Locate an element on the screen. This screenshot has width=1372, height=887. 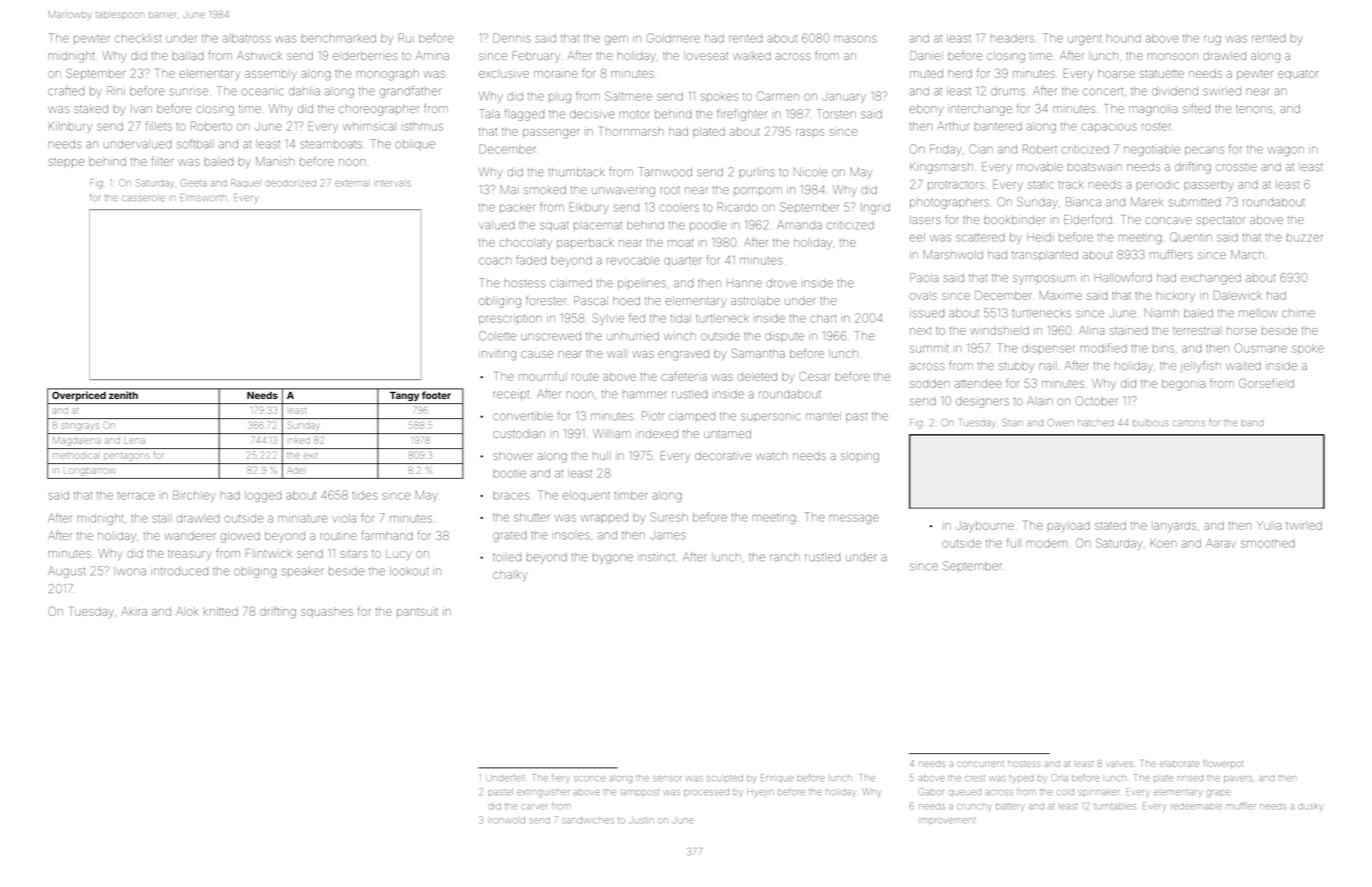
wrapped is located at coordinates (604, 517).
